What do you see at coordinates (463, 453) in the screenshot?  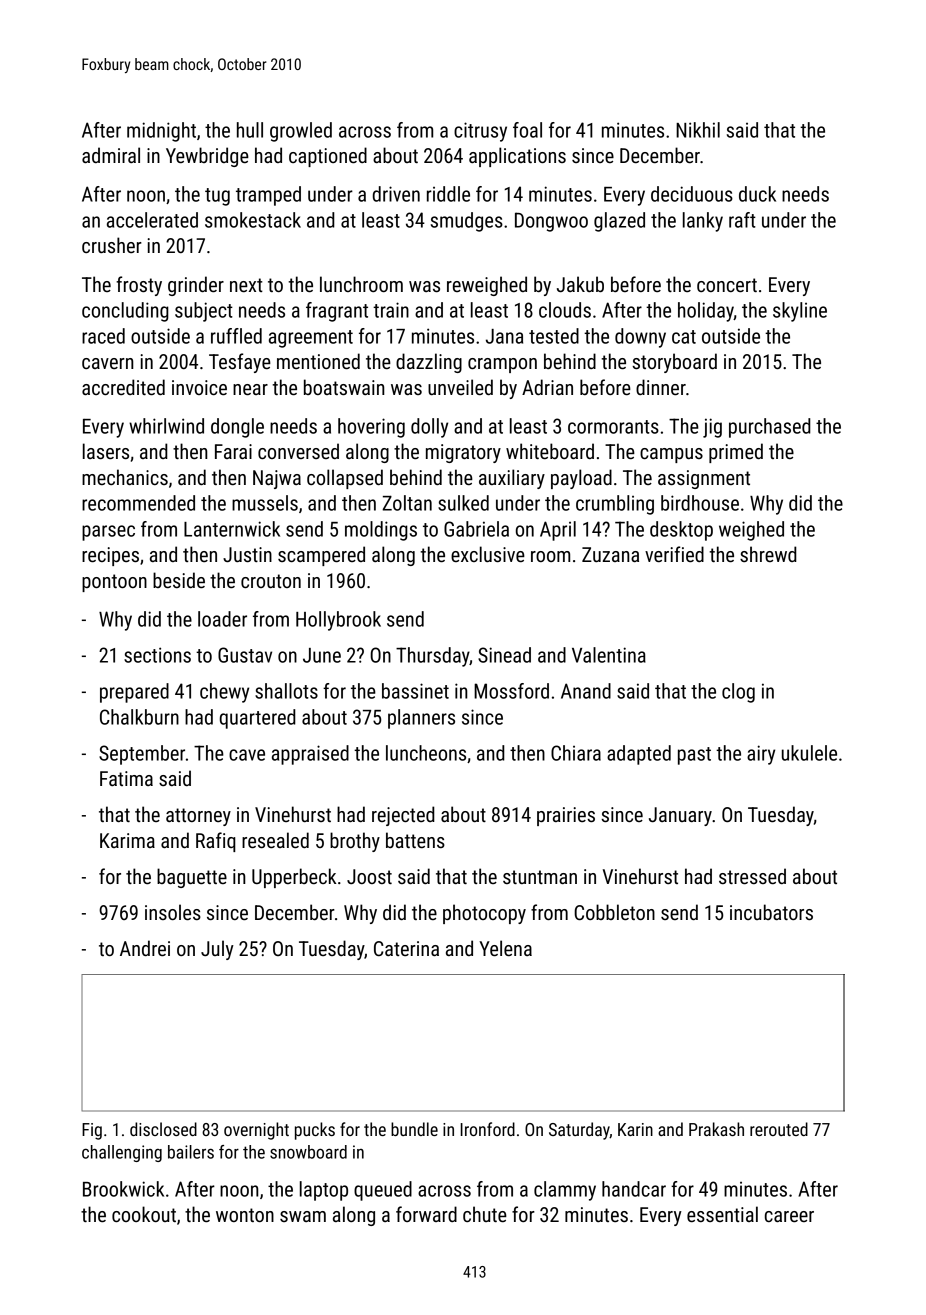 I see `migratory` at bounding box center [463, 453].
